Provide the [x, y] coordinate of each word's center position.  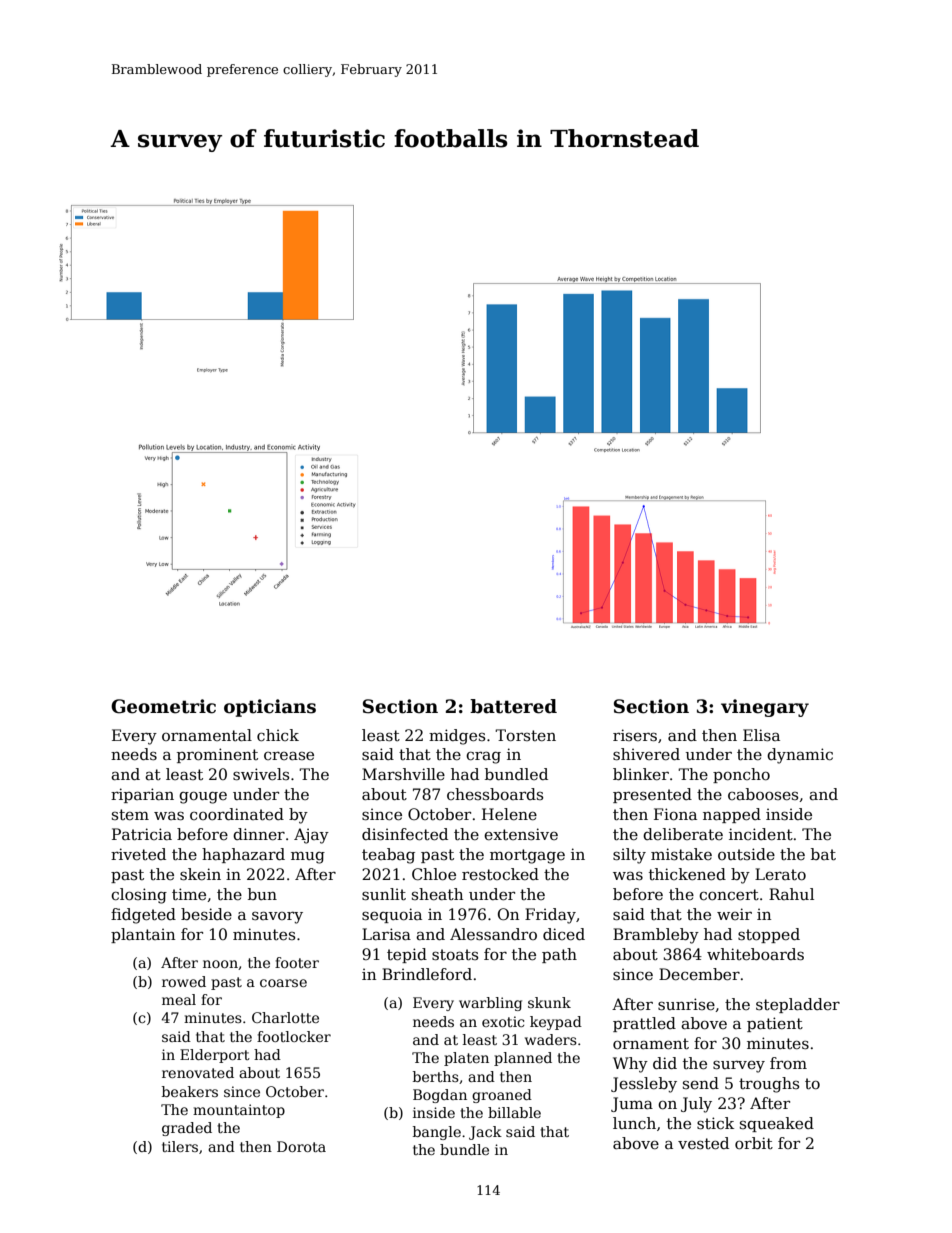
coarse [283, 983]
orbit [754, 1143]
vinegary [765, 708]
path [559, 955]
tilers [180, 1146]
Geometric [163, 706]
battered [513, 706]
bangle [437, 1133]
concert [729, 895]
